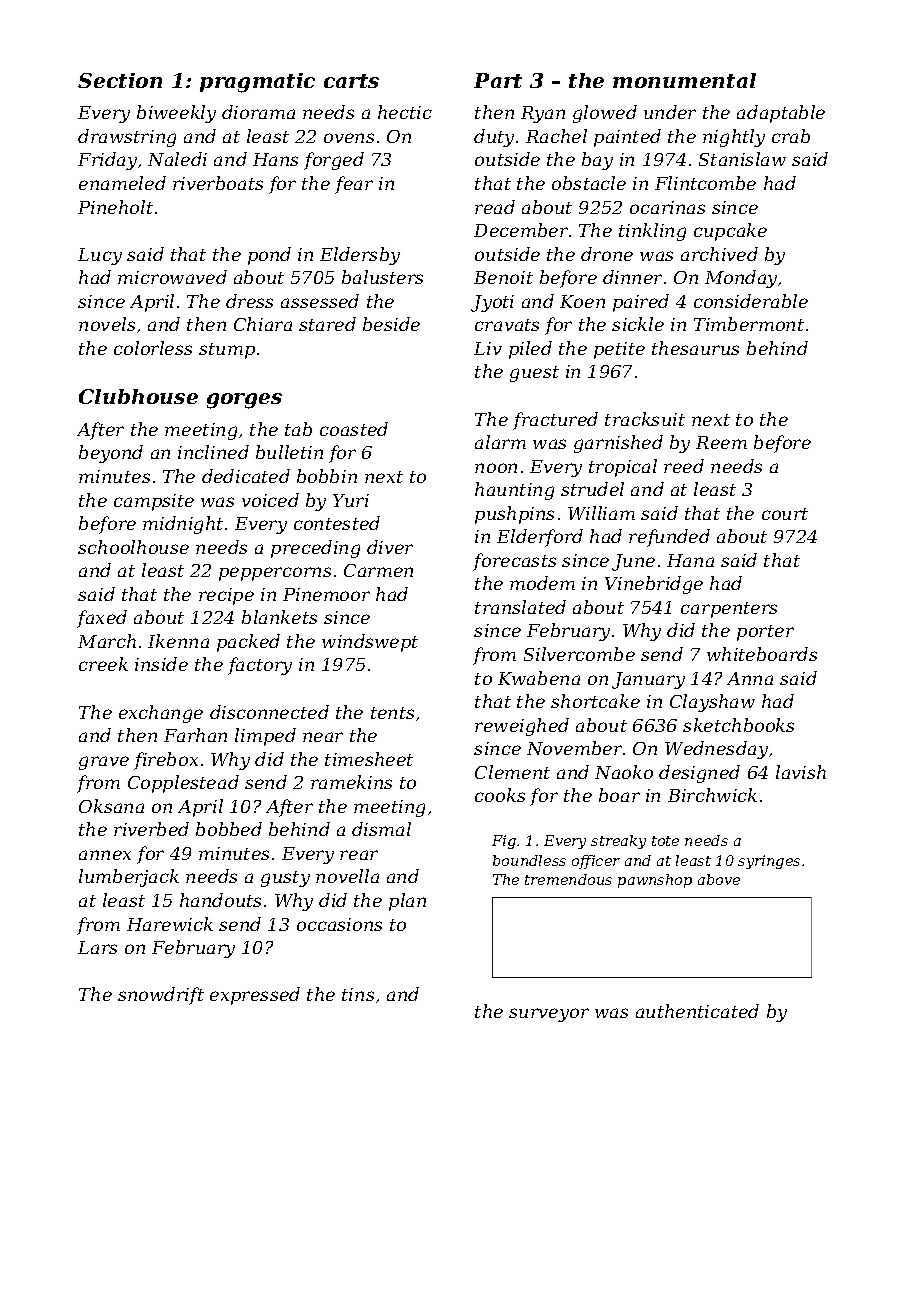 The image size is (908, 1316). I want to click on monumental, so click(684, 80).
